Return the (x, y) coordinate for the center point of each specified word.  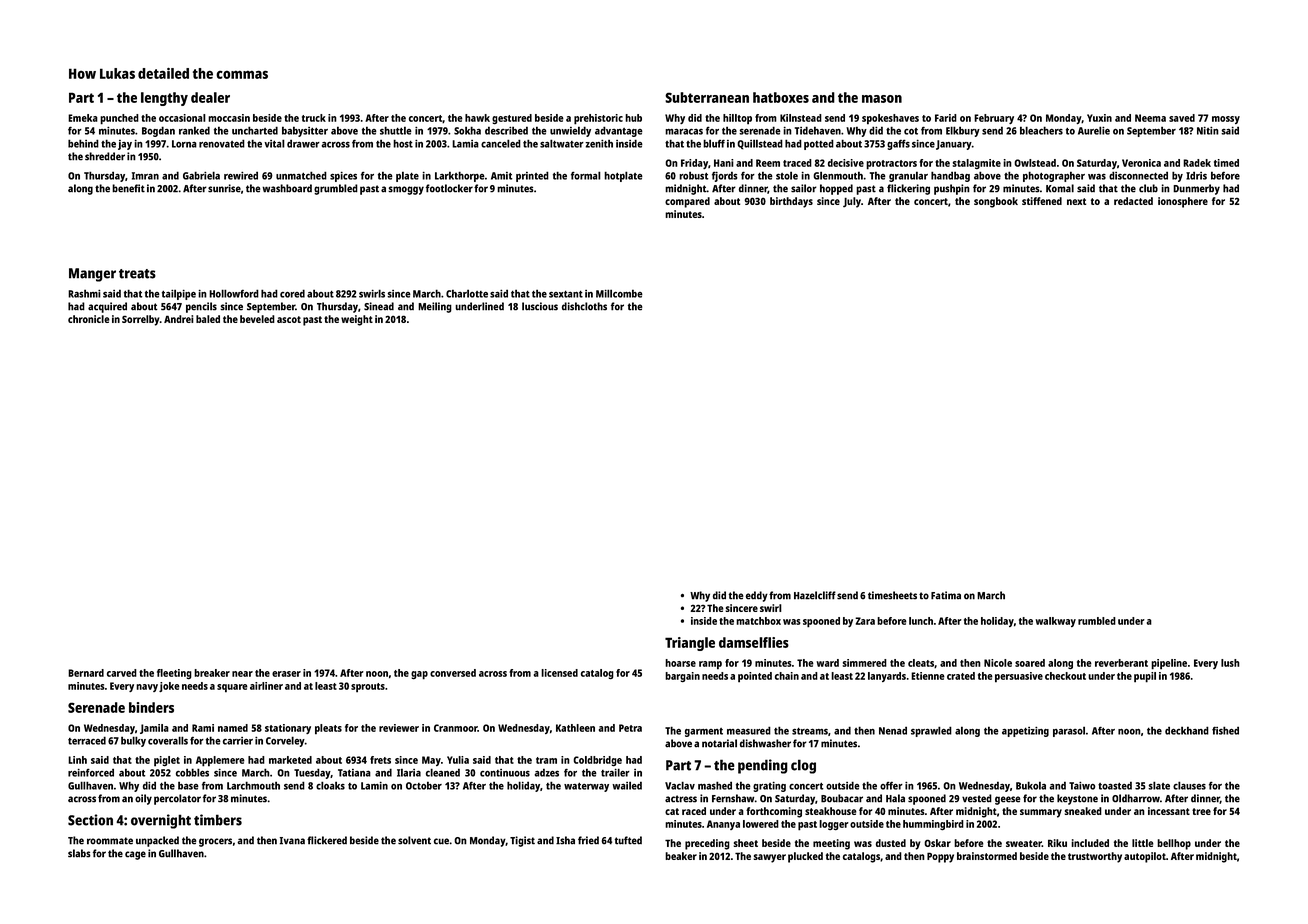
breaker (212, 673)
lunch (921, 621)
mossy (1226, 120)
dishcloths (584, 306)
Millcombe (619, 293)
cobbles (192, 772)
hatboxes (781, 97)
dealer (210, 97)
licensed (559, 673)
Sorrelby (140, 320)
